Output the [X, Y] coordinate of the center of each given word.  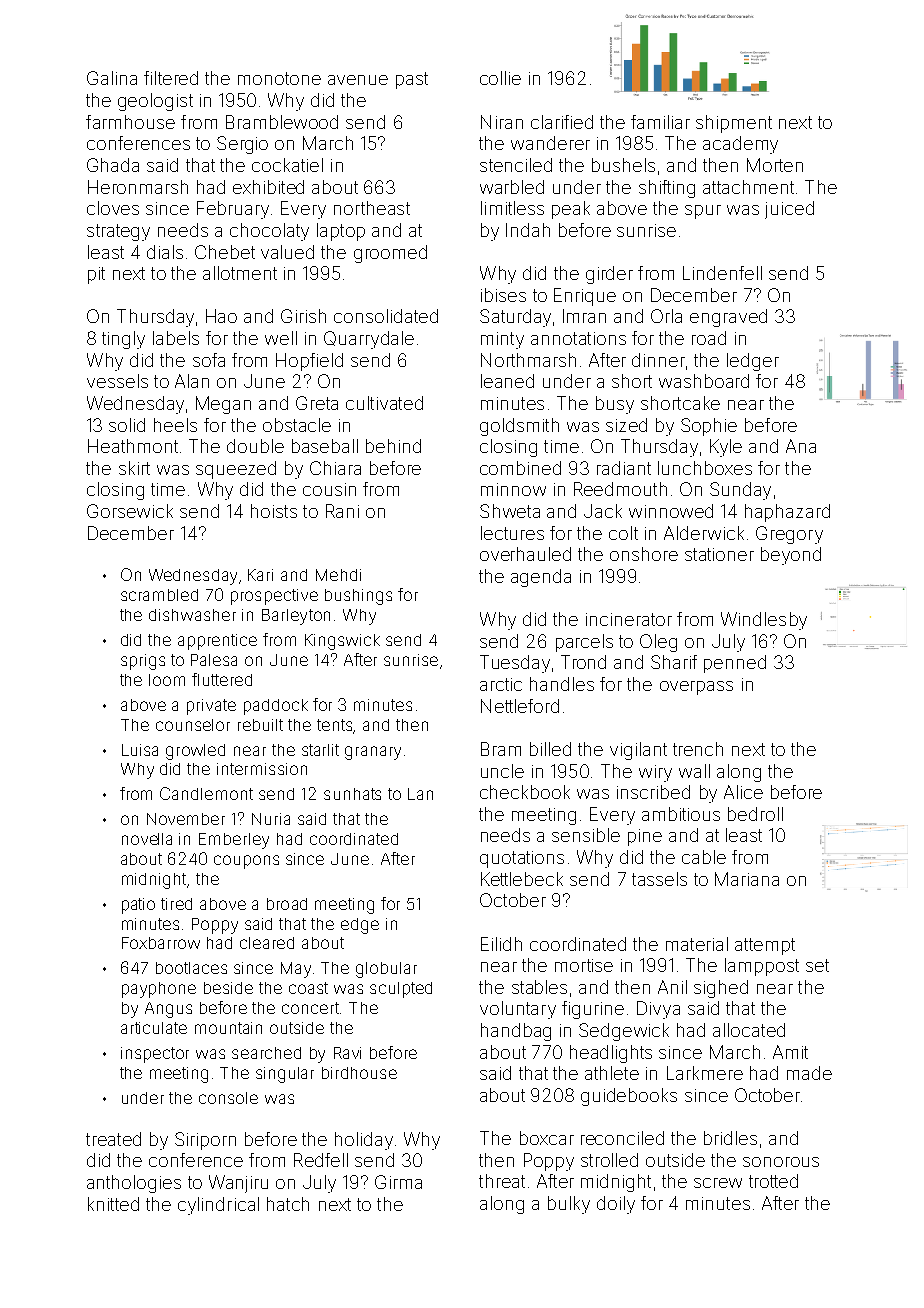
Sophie [709, 427]
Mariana [747, 879]
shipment [734, 124]
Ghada [113, 165]
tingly [123, 340]
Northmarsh [528, 360]
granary [373, 753]
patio [138, 906]
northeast [372, 208]
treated [113, 1139]
